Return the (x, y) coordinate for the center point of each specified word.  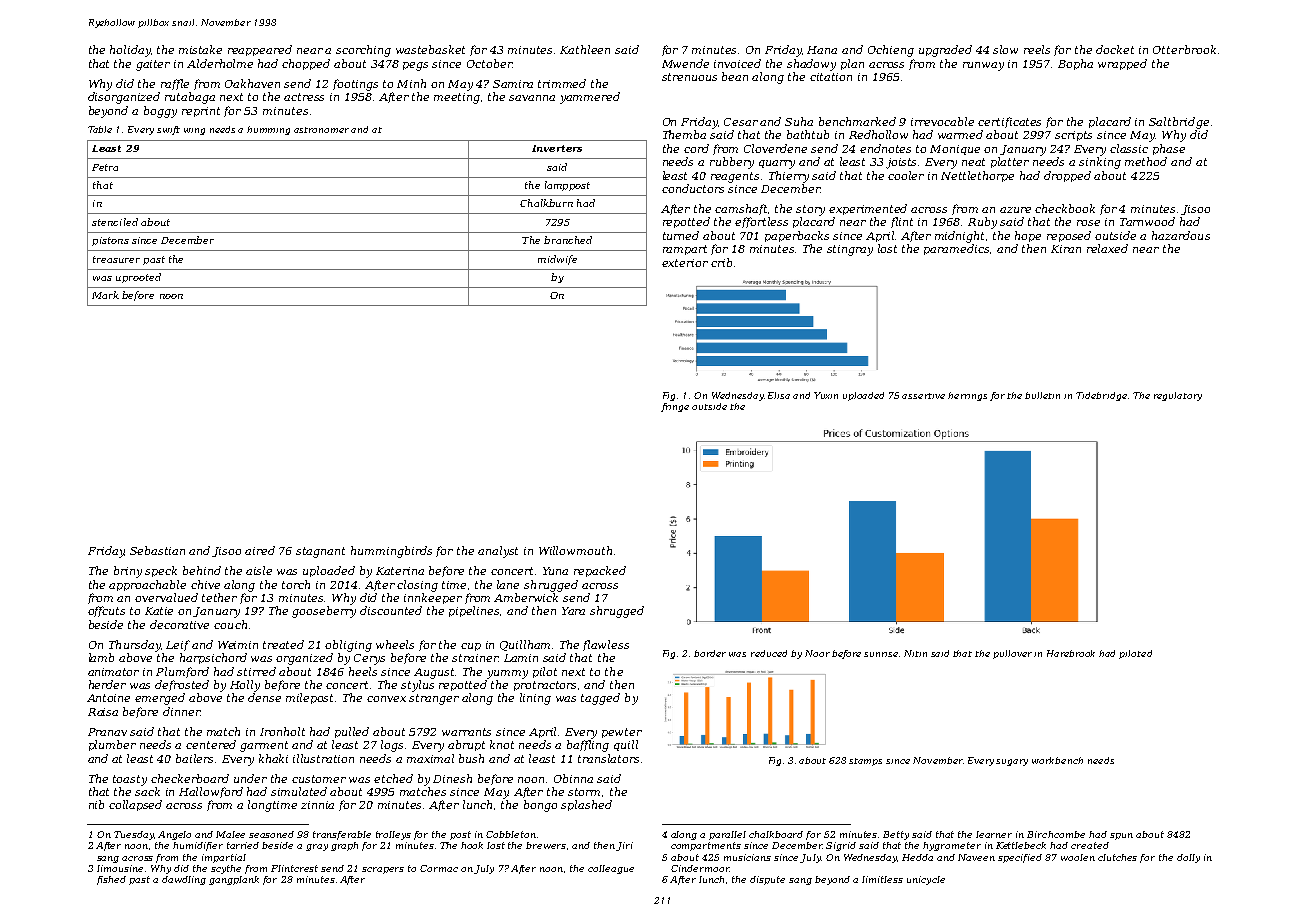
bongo (540, 806)
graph (344, 846)
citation (831, 77)
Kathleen (585, 49)
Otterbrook (1184, 49)
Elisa (779, 395)
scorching (363, 51)
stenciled (115, 222)
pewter (622, 733)
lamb (101, 657)
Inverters (557, 148)
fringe (675, 407)
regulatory (1178, 396)
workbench (1057, 760)
